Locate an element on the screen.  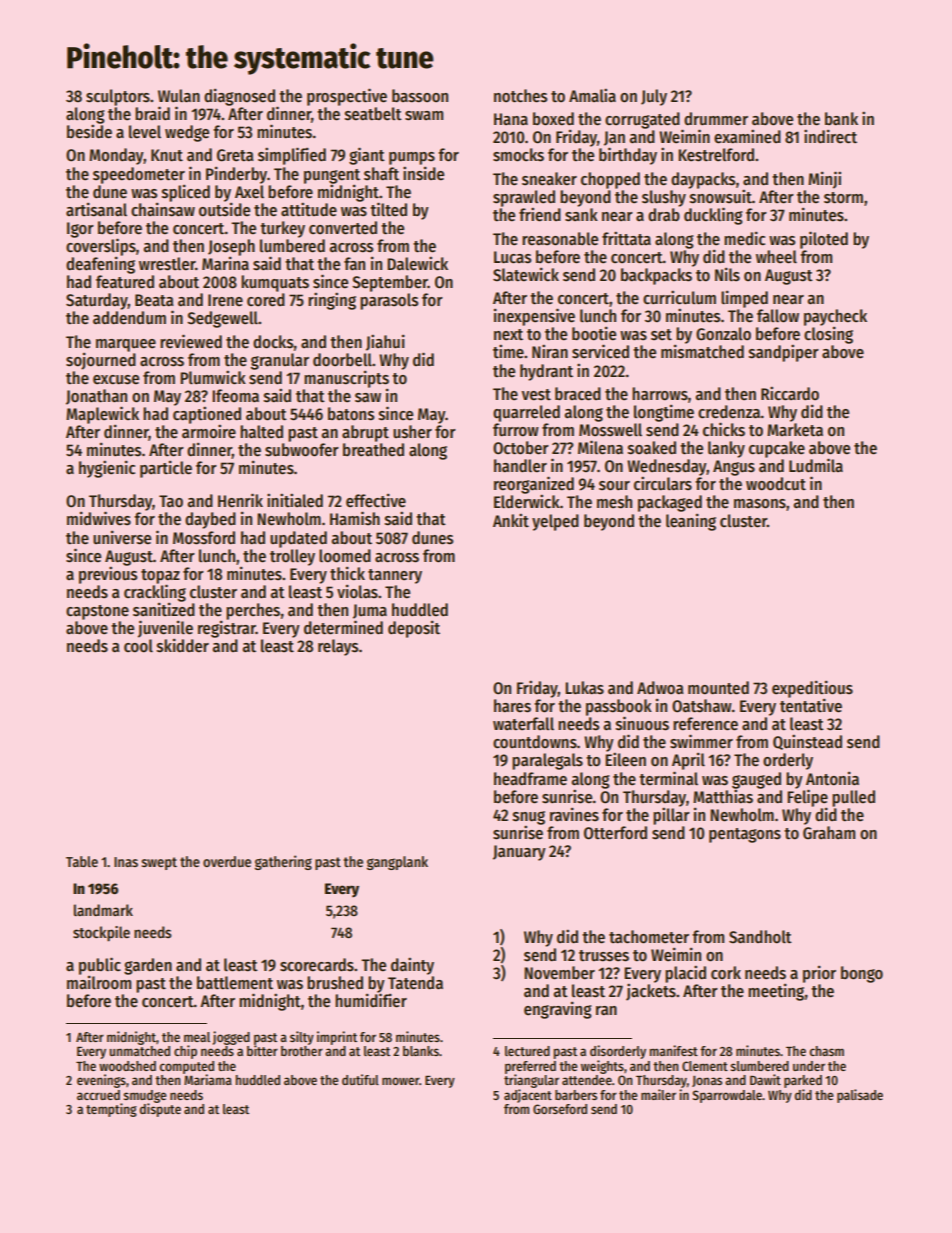
landmark is located at coordinates (103, 910).
